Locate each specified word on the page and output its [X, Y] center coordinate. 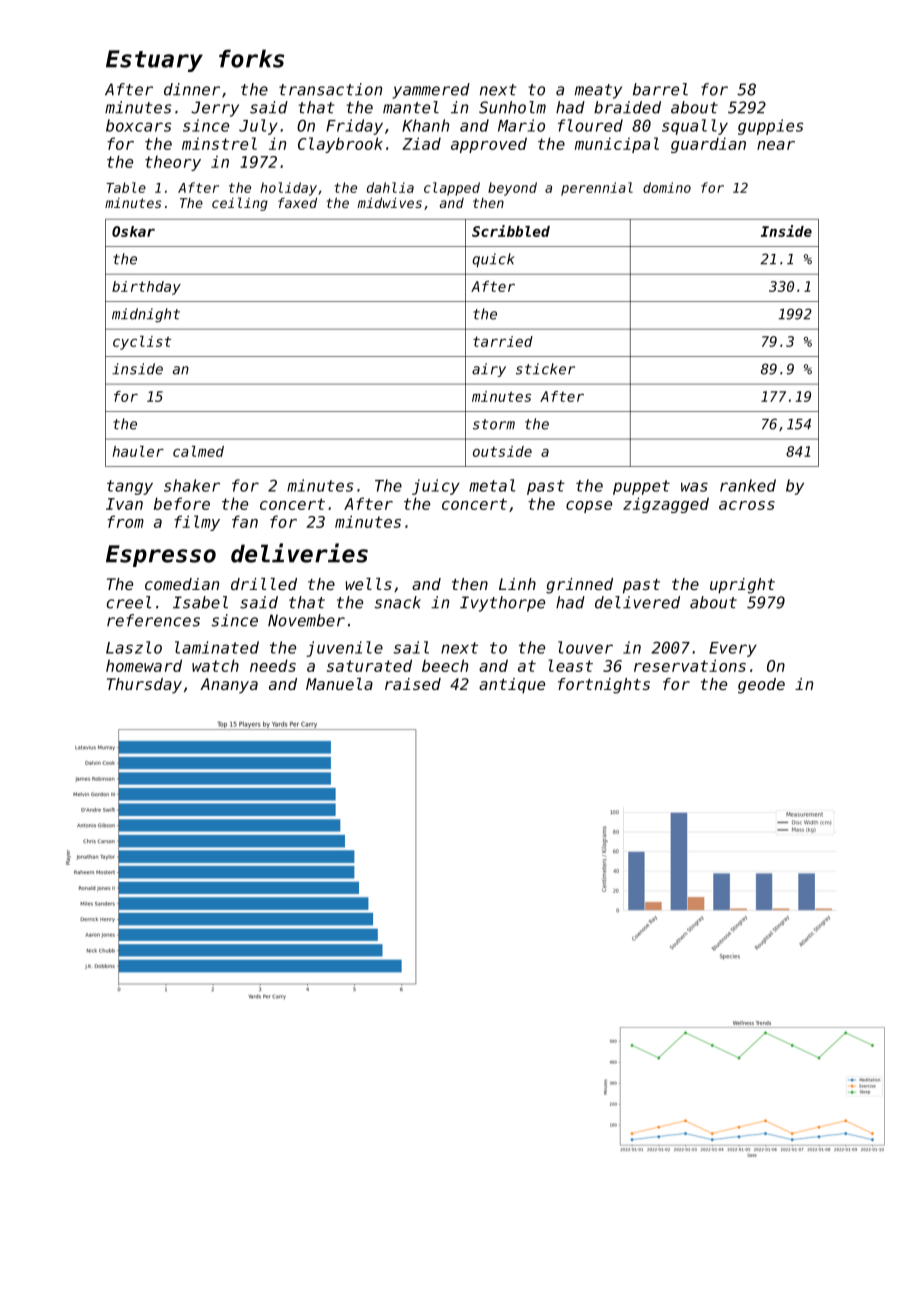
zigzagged [666, 505]
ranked [748, 485]
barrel [660, 89]
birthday [146, 288]
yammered [431, 91]
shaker [192, 485]
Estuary [154, 61]
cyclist [142, 343]
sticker [545, 369]
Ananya [229, 686]
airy [489, 370]
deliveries [299, 553]
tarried [503, 341]
